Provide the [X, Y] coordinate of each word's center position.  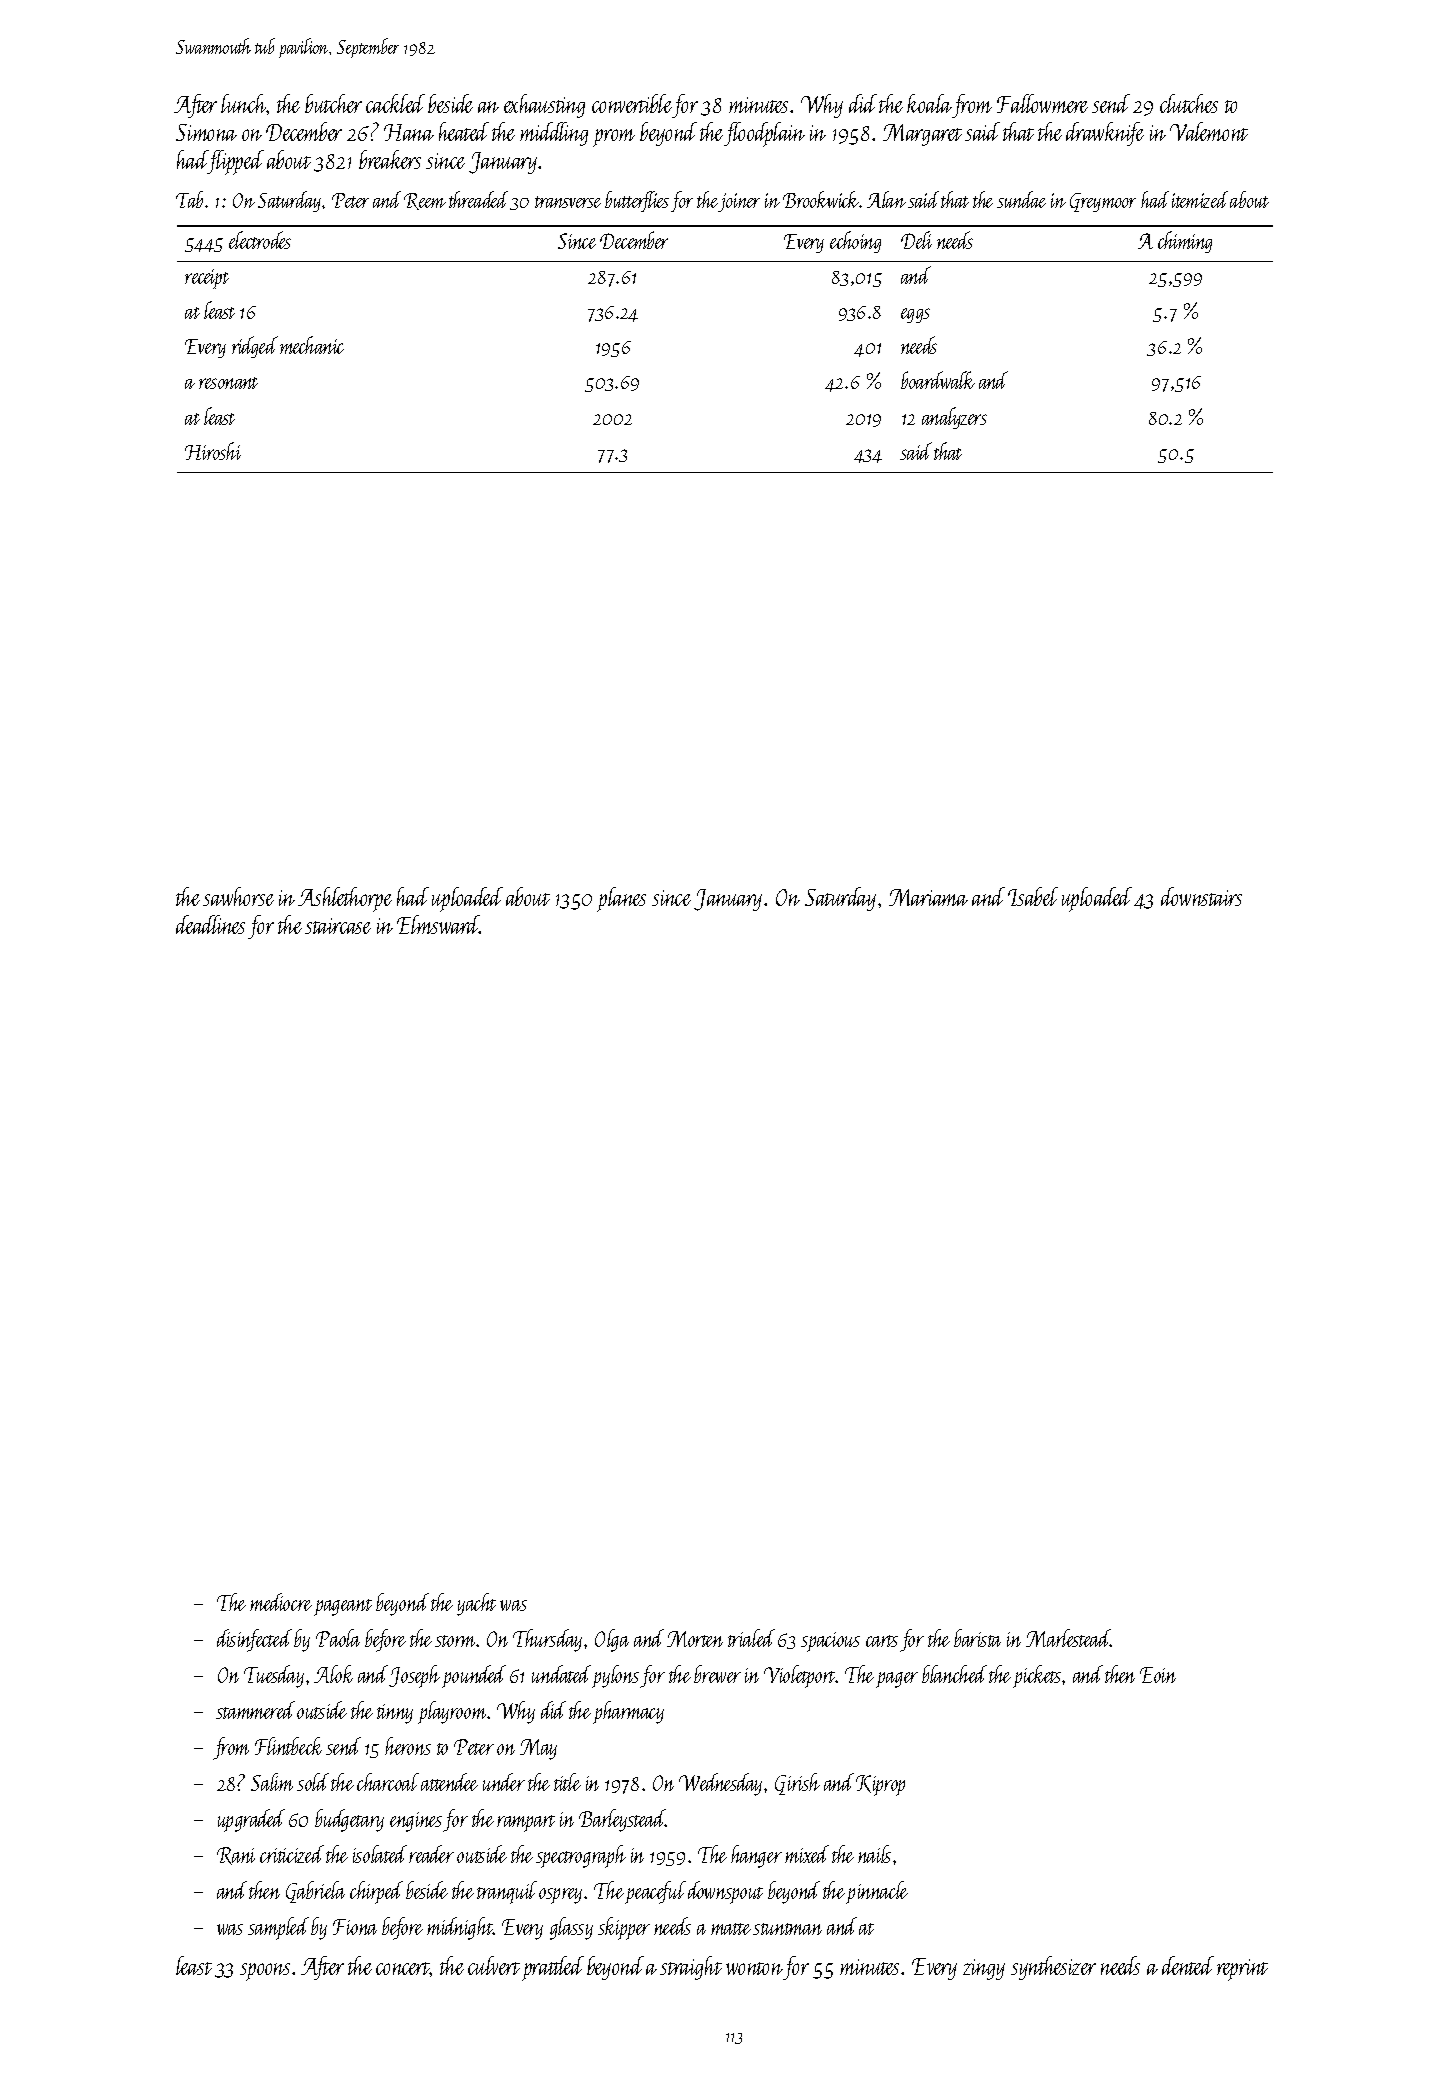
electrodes [260, 240]
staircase [338, 926]
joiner [739, 202]
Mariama [928, 897]
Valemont [1209, 131]
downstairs [1201, 896]
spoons [265, 1972]
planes [621, 899]
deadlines [210, 924]
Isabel [1033, 896]
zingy [984, 1969]
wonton [754, 1968]
